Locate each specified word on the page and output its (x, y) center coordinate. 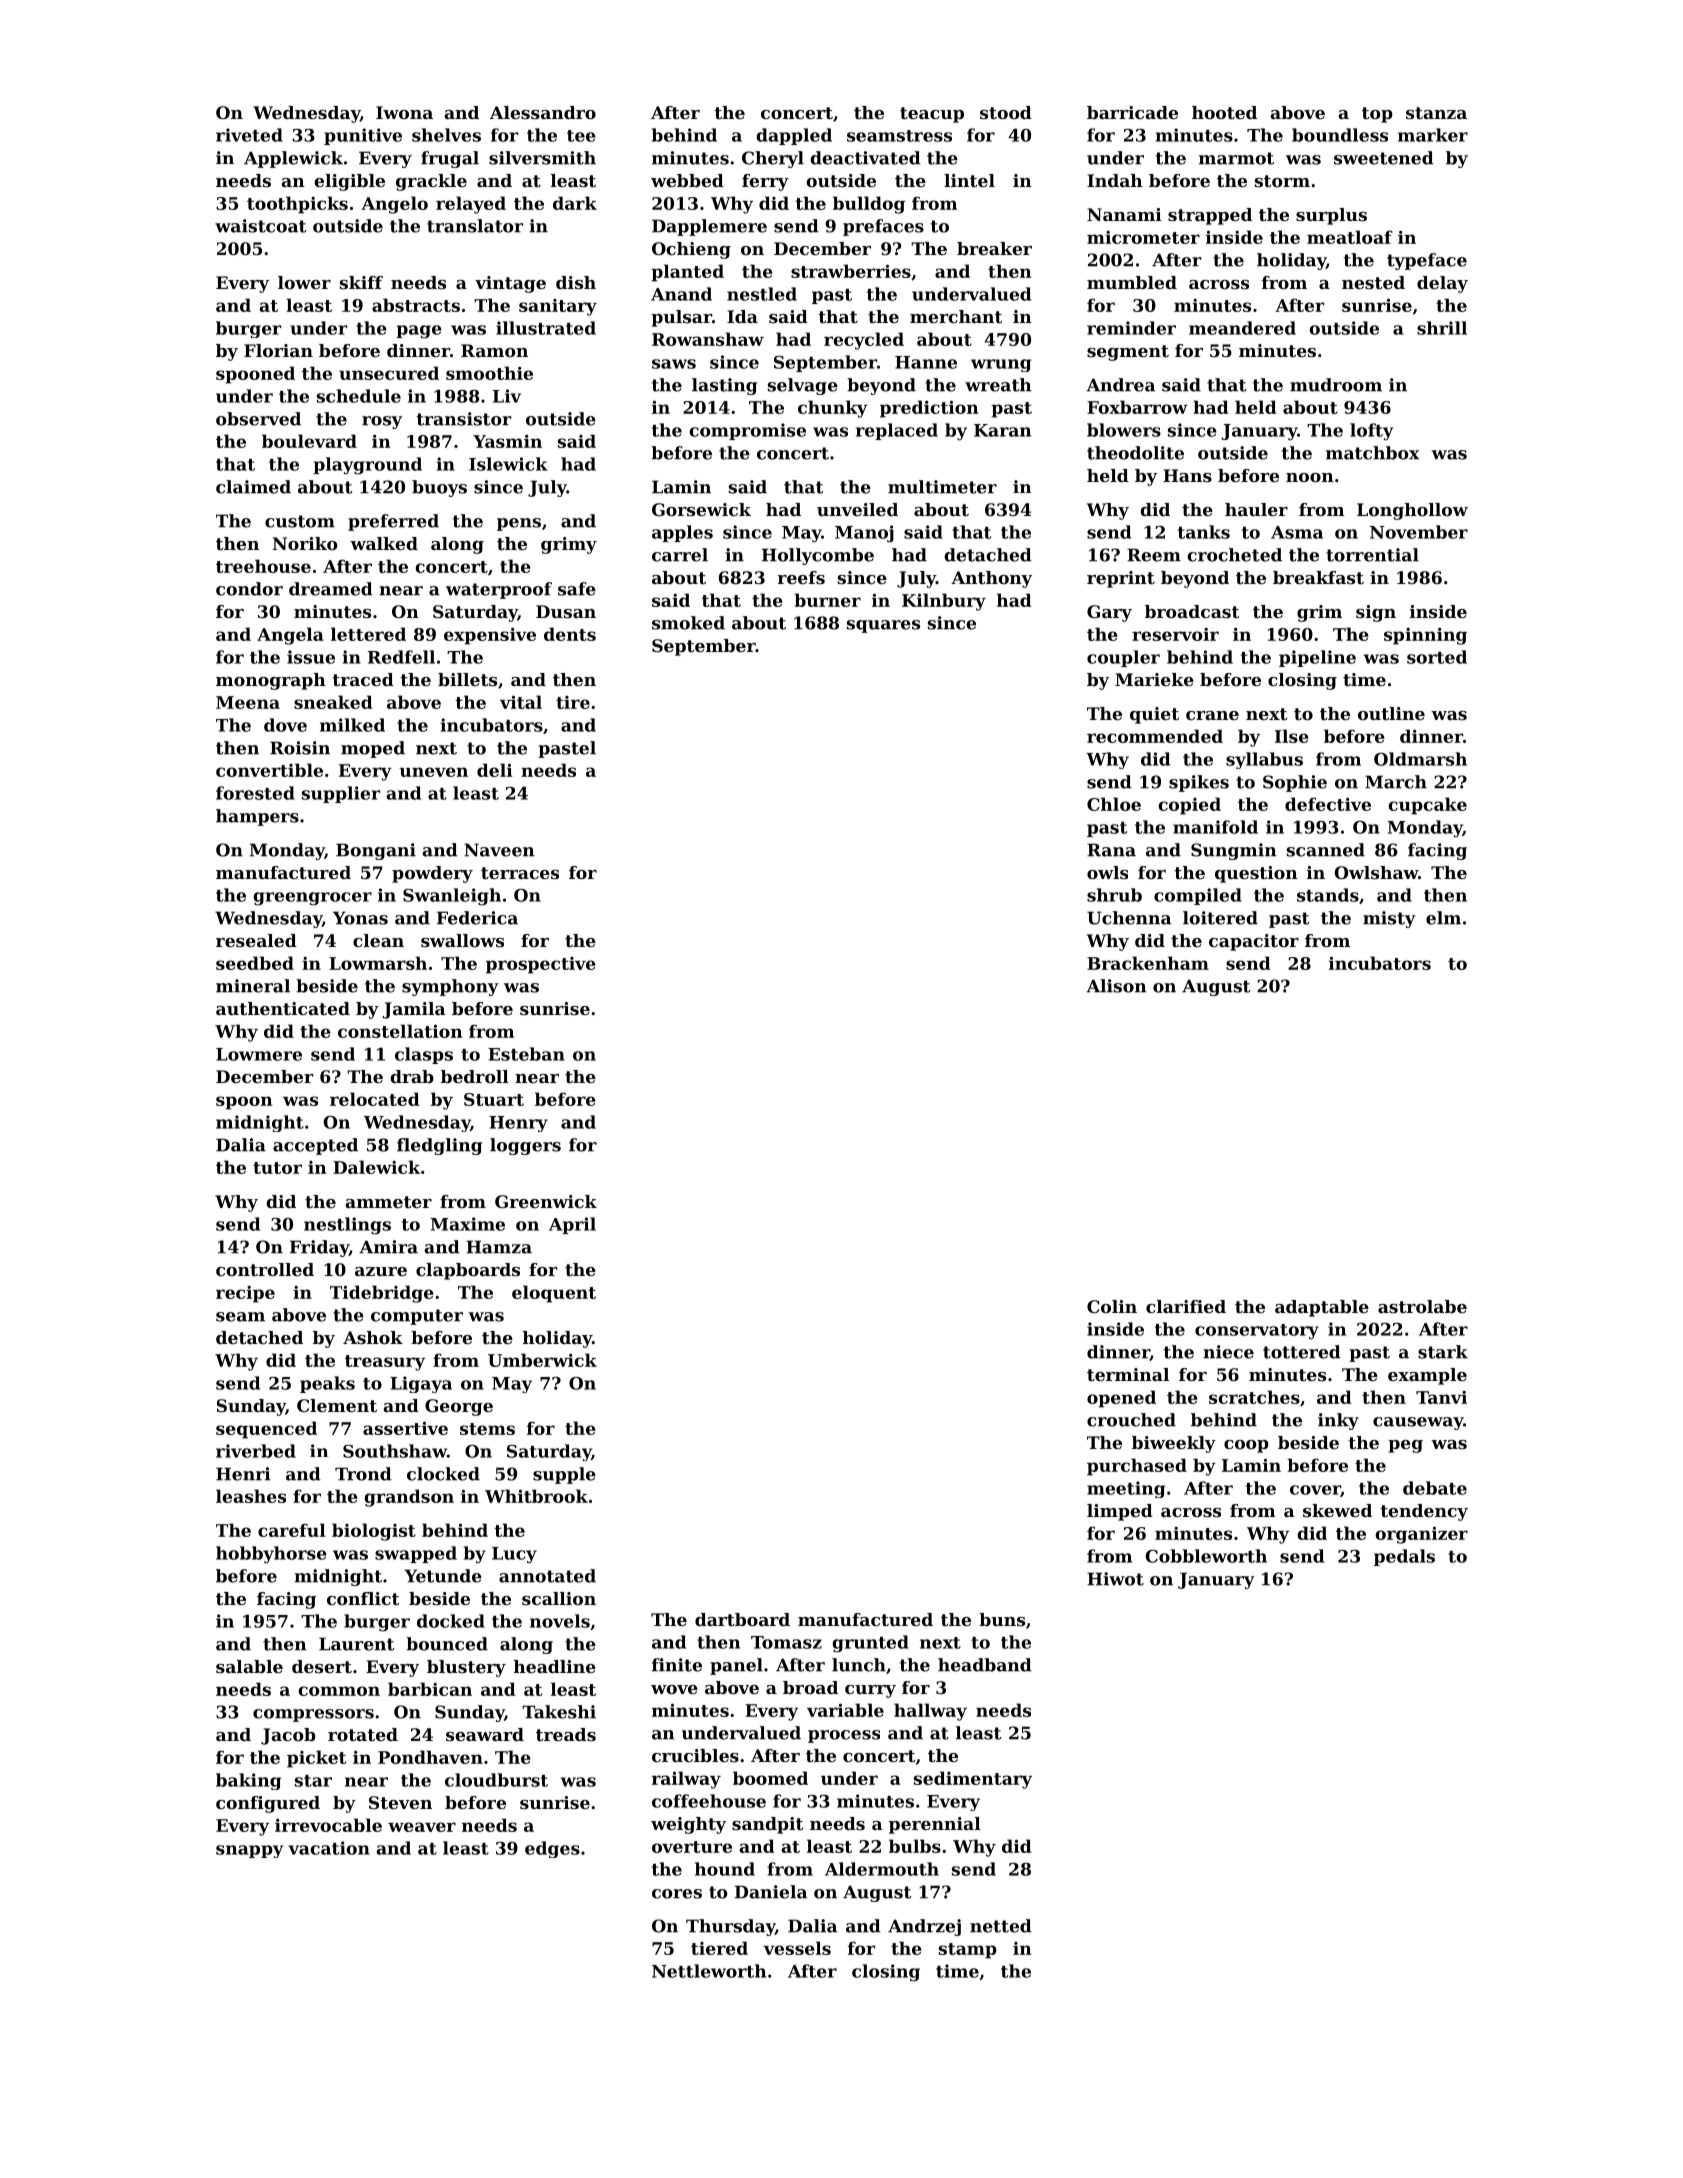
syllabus (1264, 760)
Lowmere (259, 1054)
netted (1001, 1926)
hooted (1224, 112)
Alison (1116, 986)
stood (1006, 112)
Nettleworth (709, 1971)
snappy (249, 1851)
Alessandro (543, 112)
